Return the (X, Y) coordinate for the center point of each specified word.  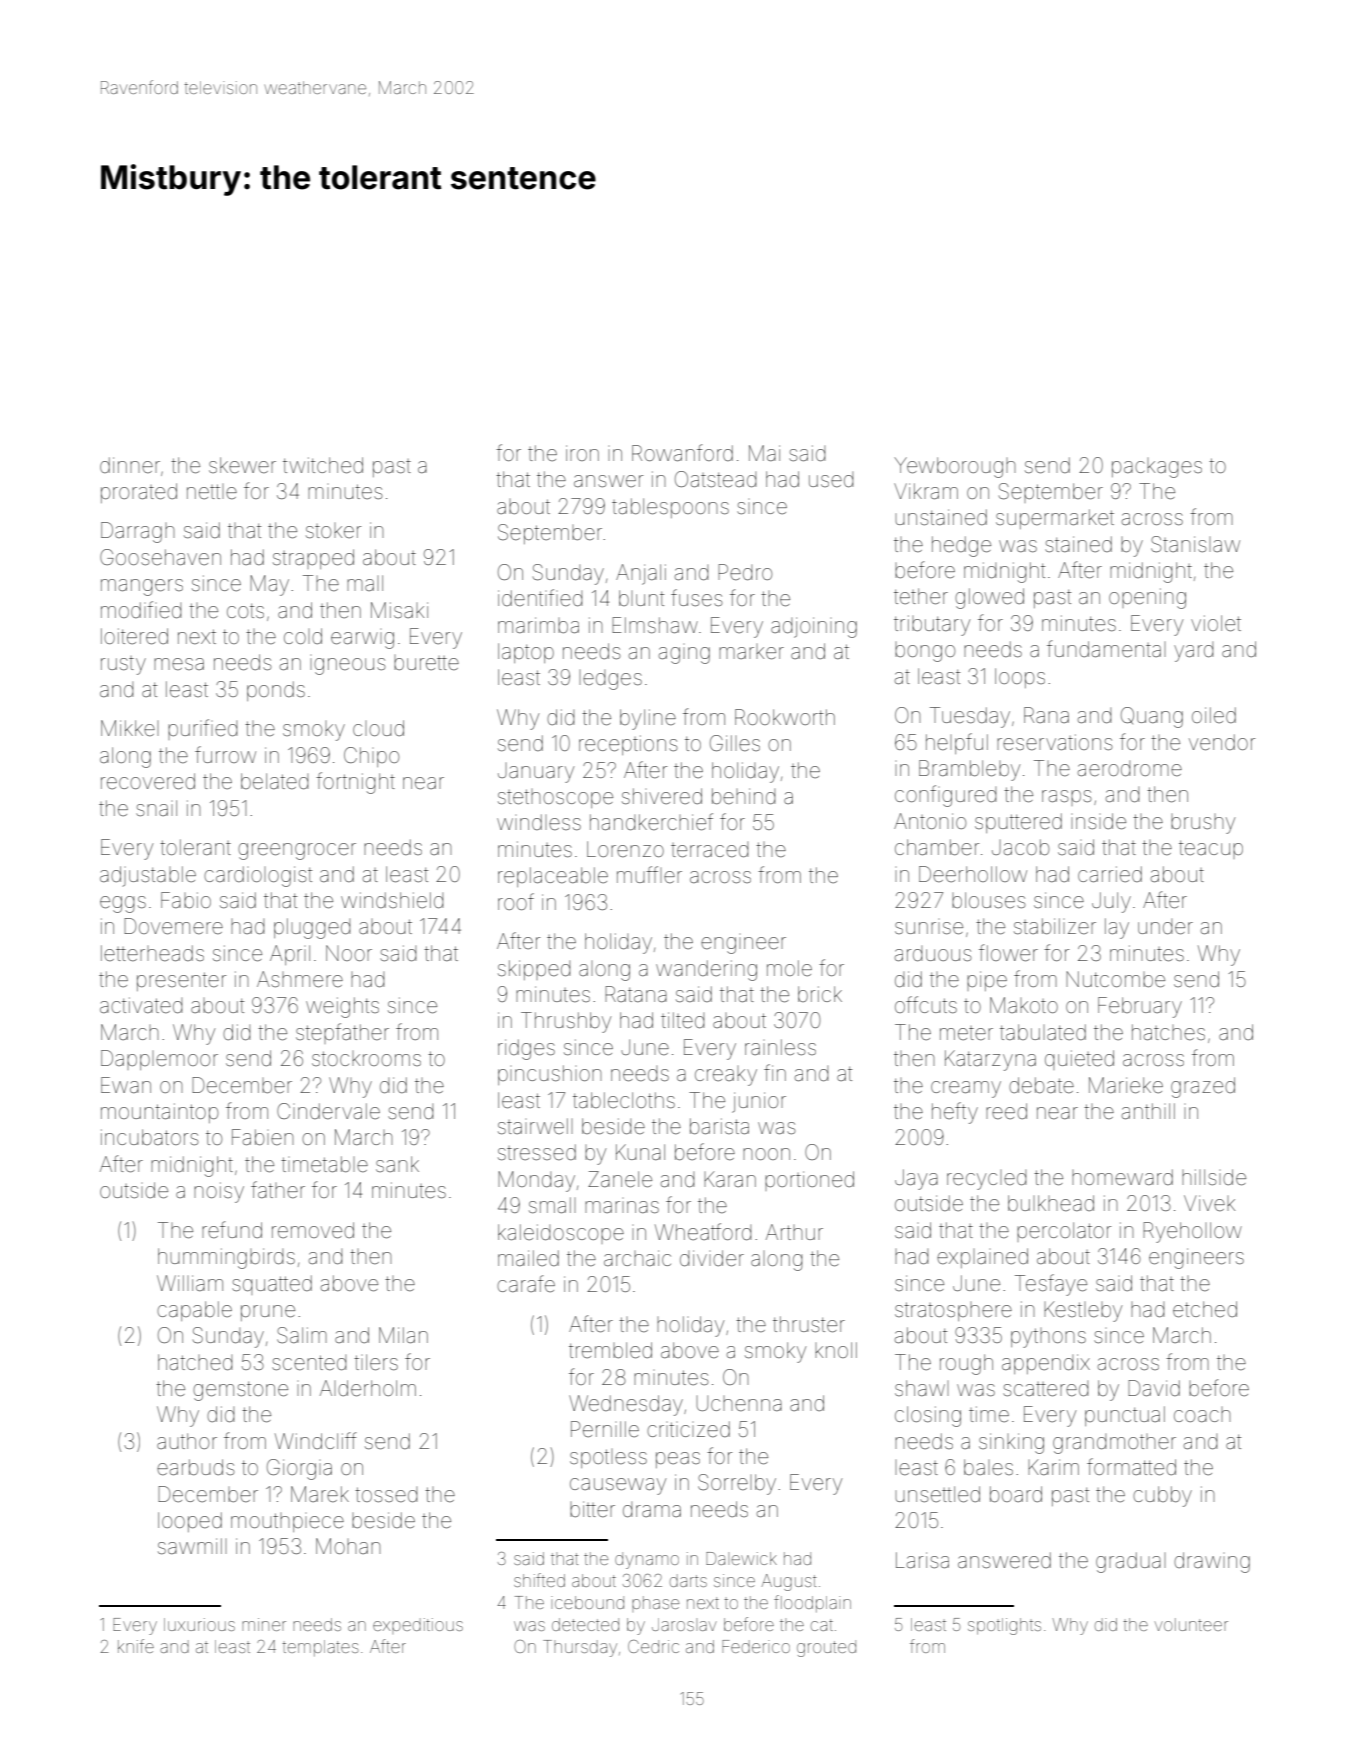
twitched (323, 465)
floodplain (812, 1603)
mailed (528, 1258)
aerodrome (1130, 769)
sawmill (192, 1546)
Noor (349, 953)
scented (309, 1363)
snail (156, 808)
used (831, 480)
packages (1157, 468)
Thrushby (566, 1022)
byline (648, 719)
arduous (933, 954)
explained (982, 1258)
